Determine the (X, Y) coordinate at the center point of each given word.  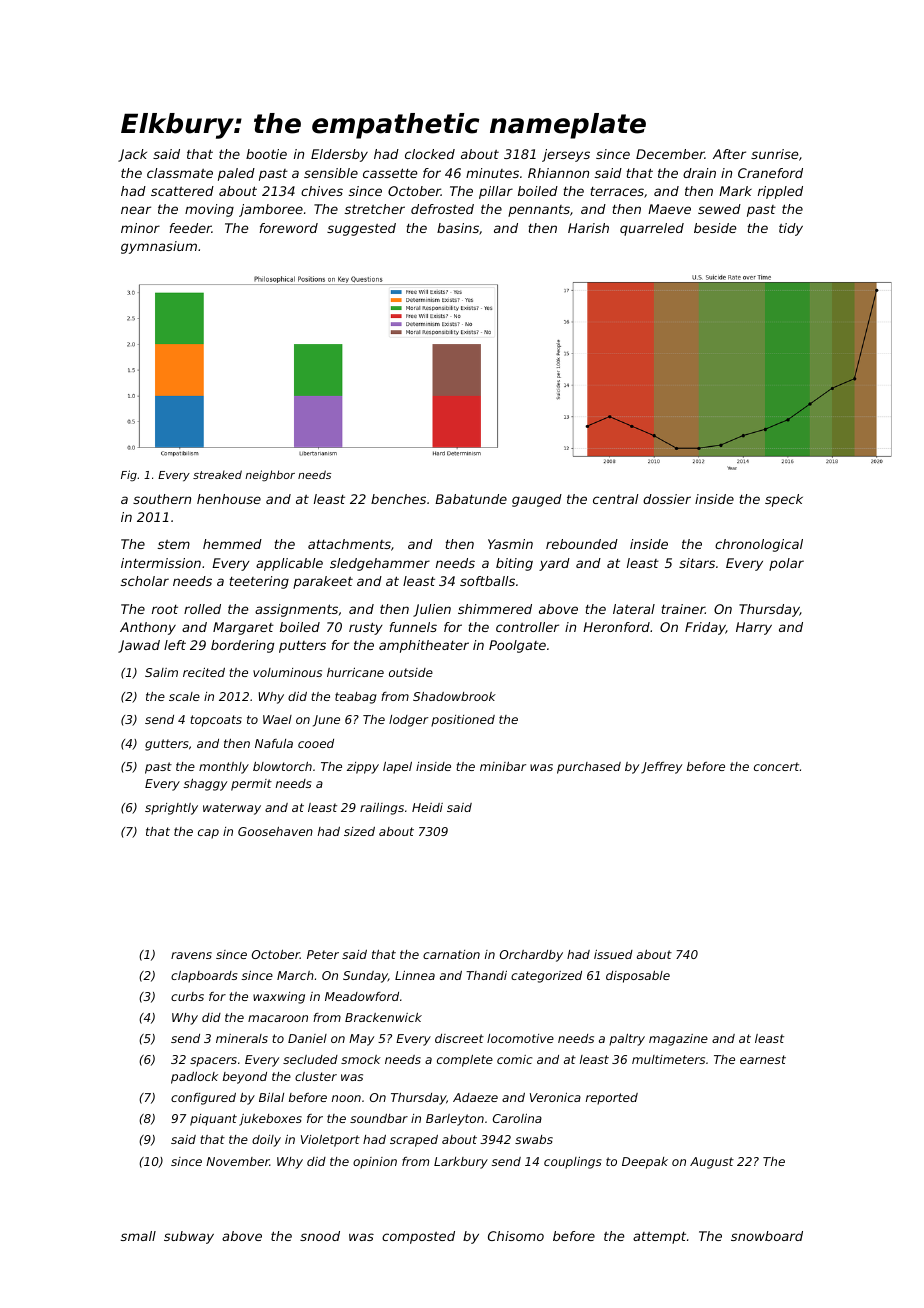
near (136, 210)
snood (320, 1236)
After (729, 154)
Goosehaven (275, 831)
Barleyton (455, 1120)
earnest (763, 1059)
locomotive (520, 1038)
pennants (539, 211)
